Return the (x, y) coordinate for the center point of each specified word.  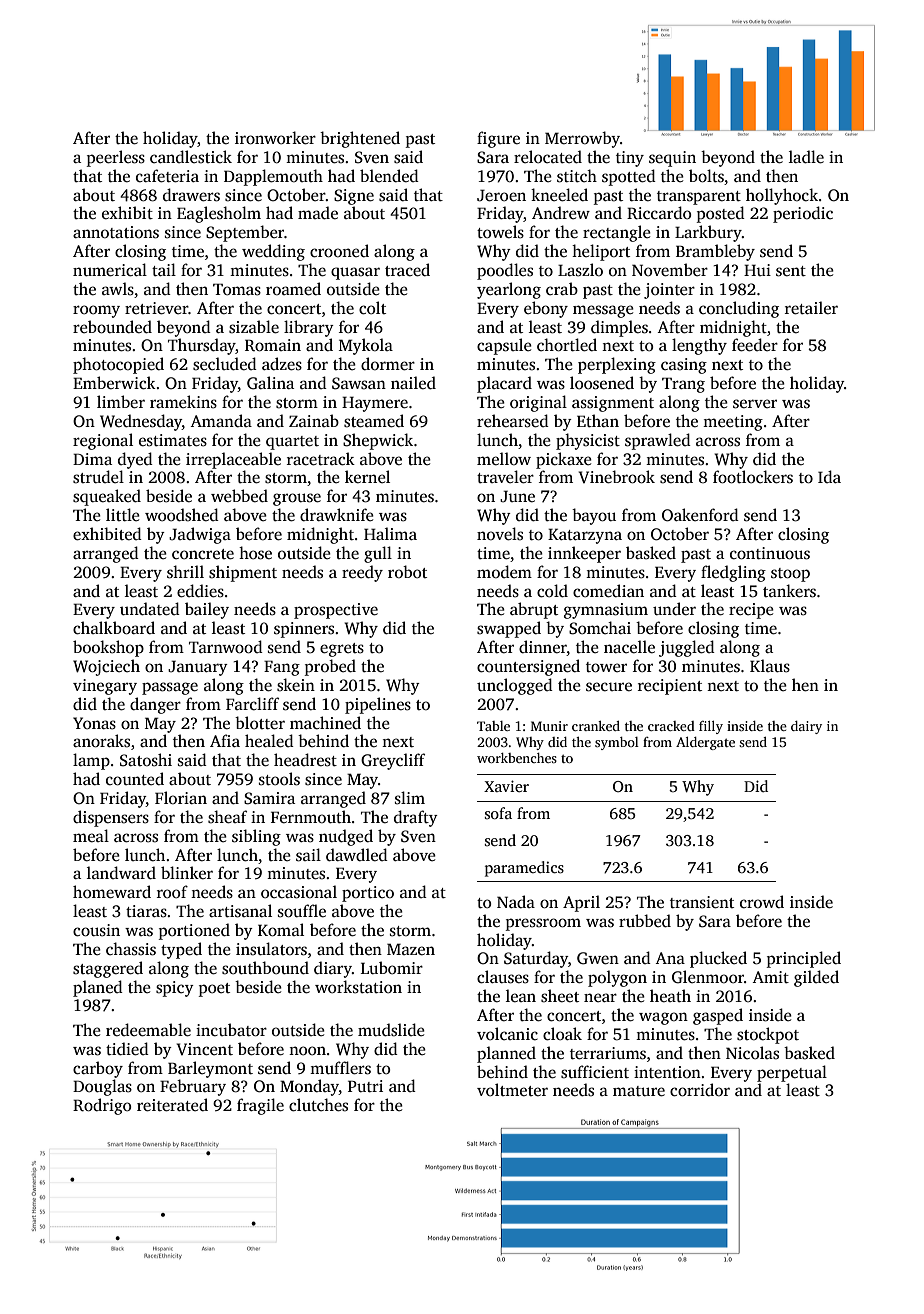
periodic (803, 214)
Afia (225, 740)
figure (498, 139)
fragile (260, 1106)
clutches (318, 1105)
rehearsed (513, 421)
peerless (116, 158)
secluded (225, 364)
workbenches (517, 758)
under (674, 608)
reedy (362, 573)
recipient (670, 687)
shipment (243, 573)
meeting (733, 423)
